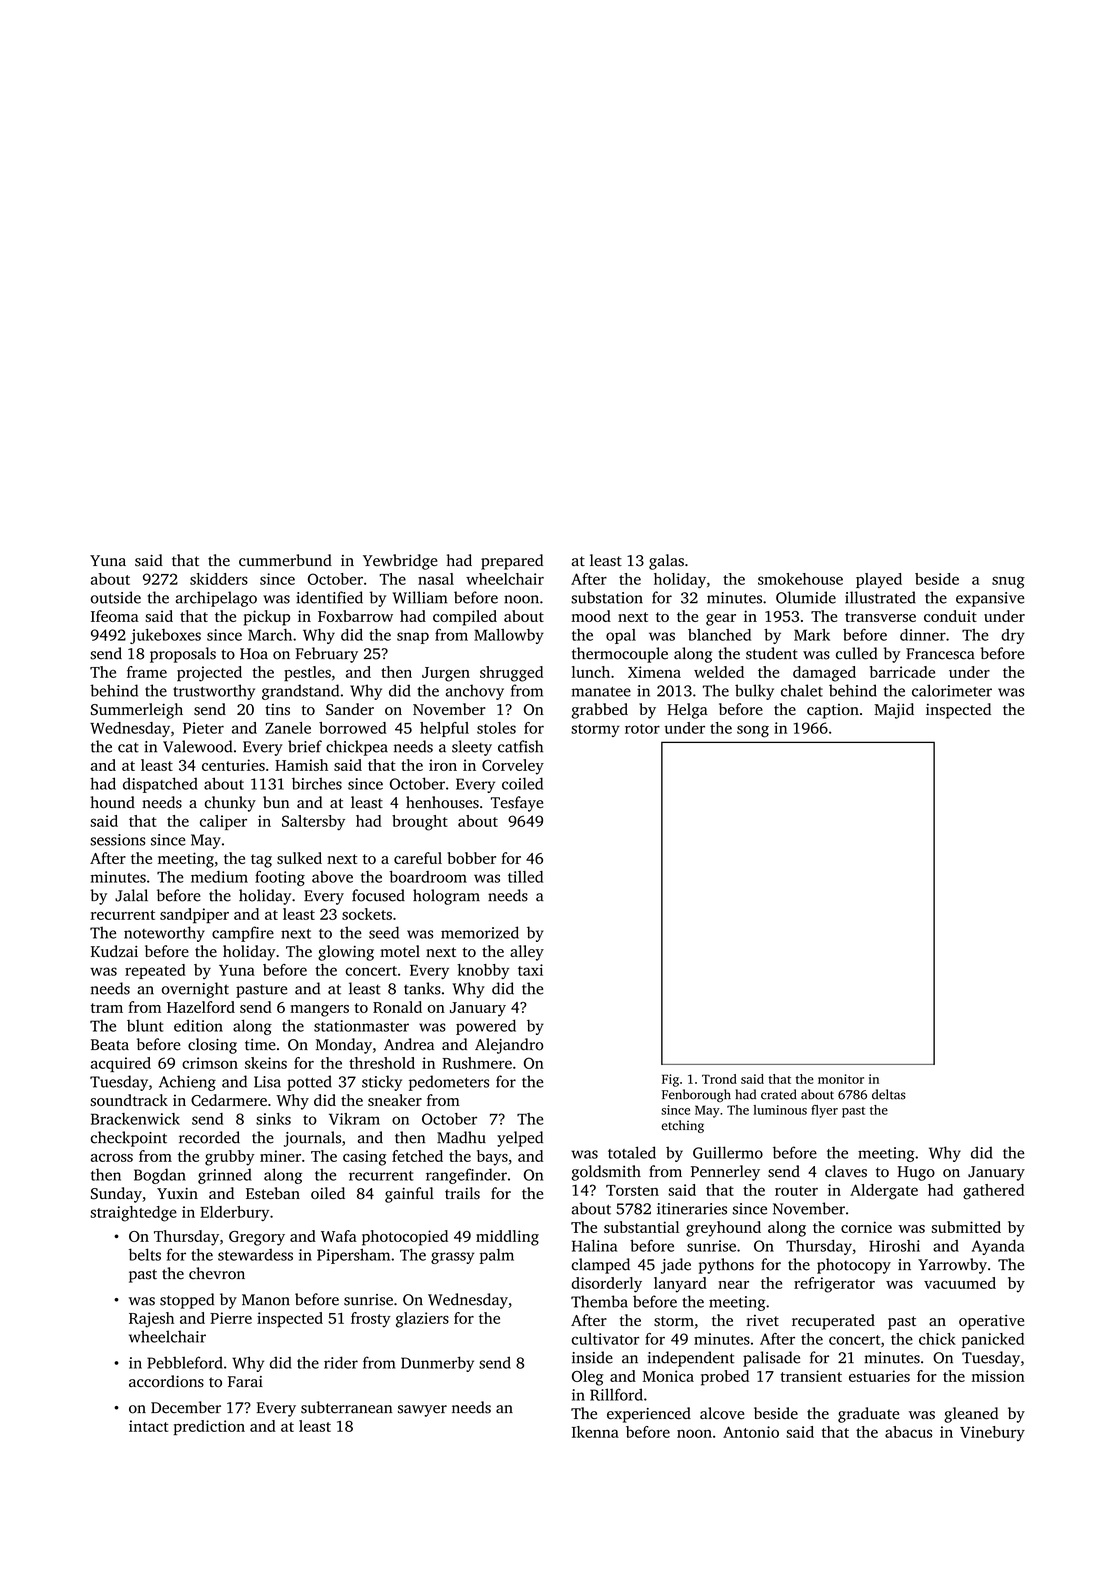 Image resolution: width=1115 pixels, height=1576 pixels. What do you see at coordinates (841, 1079) in the screenshot?
I see `monitor` at bounding box center [841, 1079].
